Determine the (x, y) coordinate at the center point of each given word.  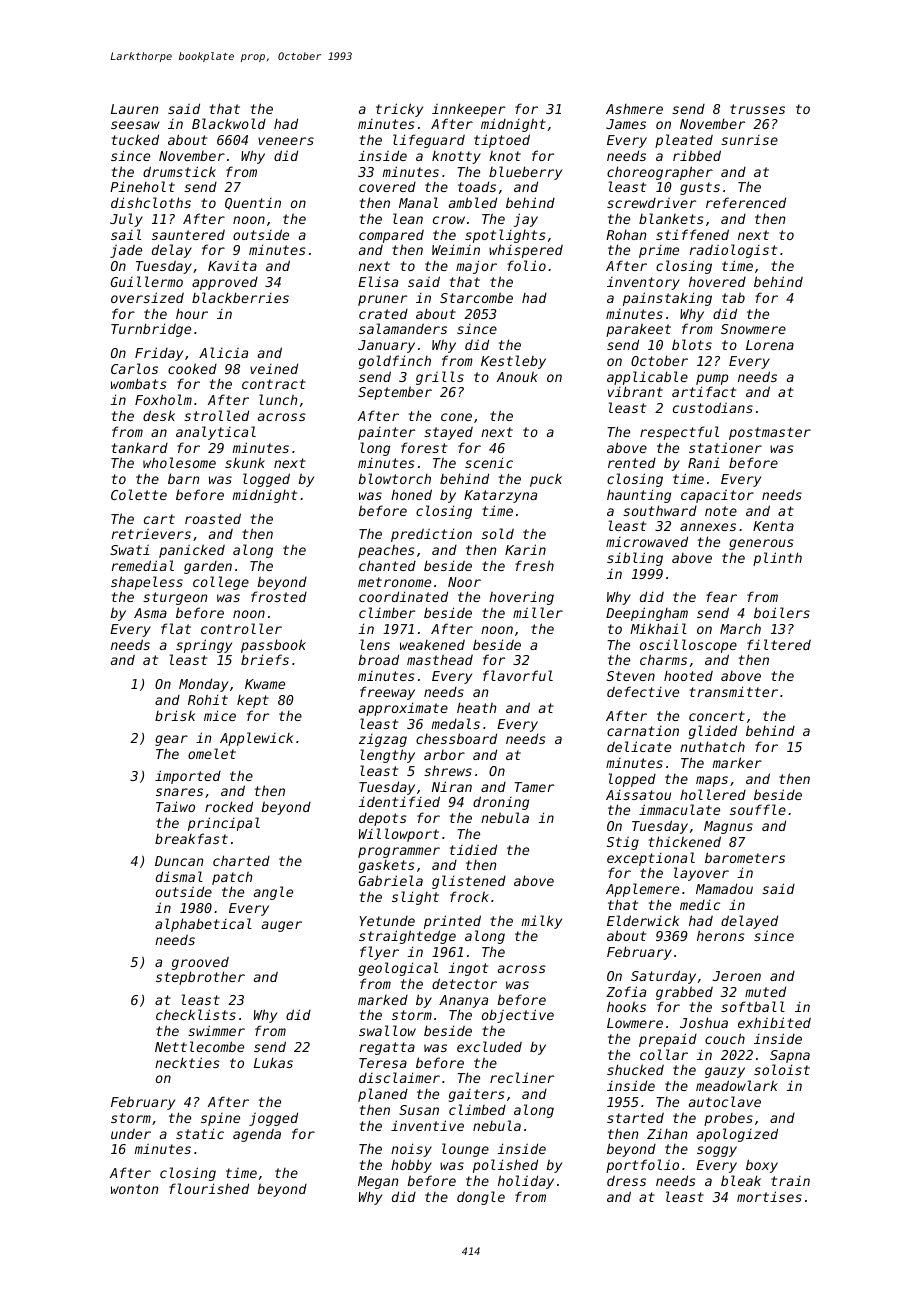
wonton (134, 1189)
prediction (431, 535)
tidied (473, 849)
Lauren (134, 109)
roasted (213, 518)
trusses (757, 109)
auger (282, 926)
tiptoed (502, 141)
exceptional (651, 859)
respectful (679, 433)
